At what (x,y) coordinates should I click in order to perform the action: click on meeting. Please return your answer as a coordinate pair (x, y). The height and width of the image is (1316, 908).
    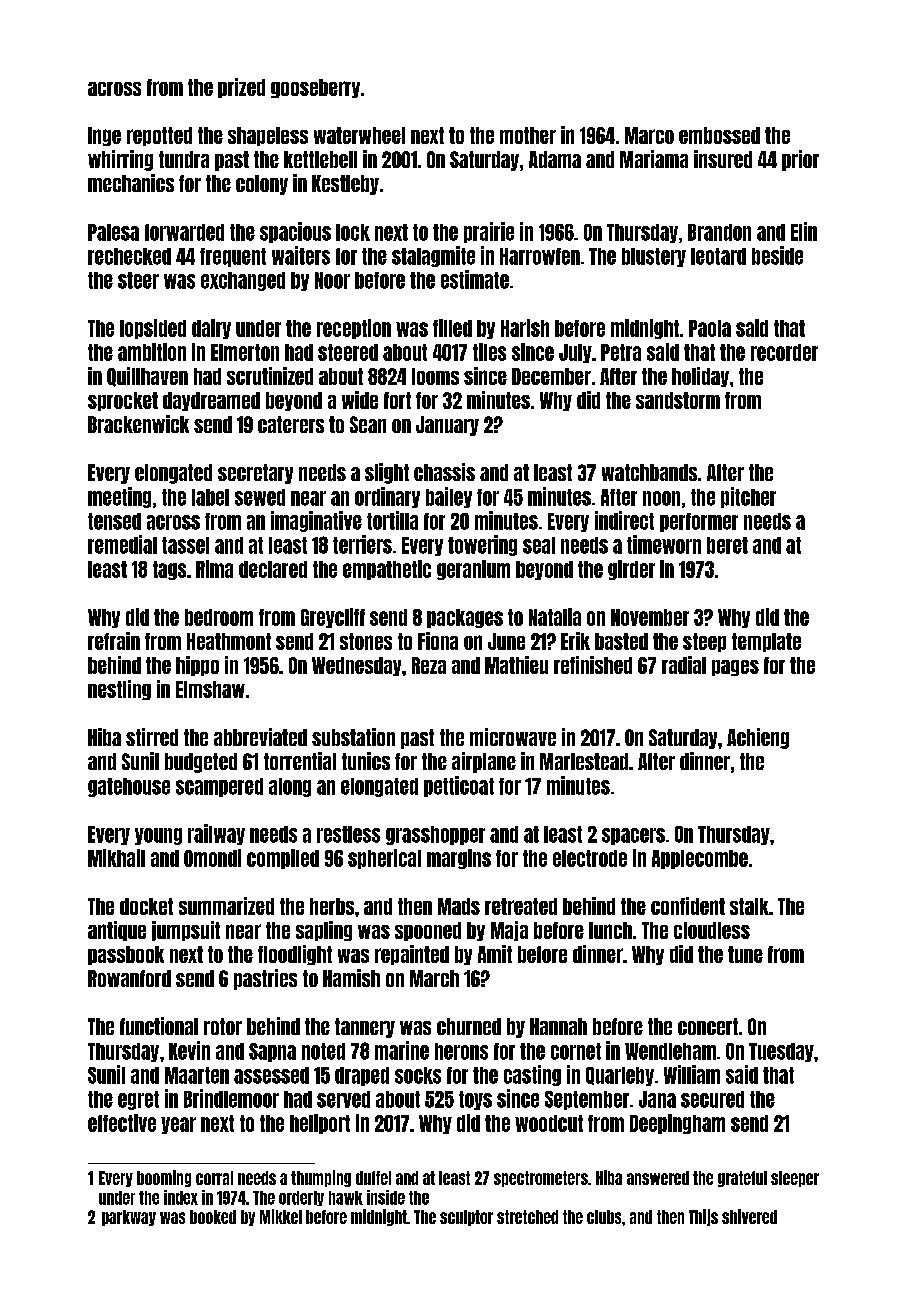
    Looking at the image, I should click on (119, 497).
